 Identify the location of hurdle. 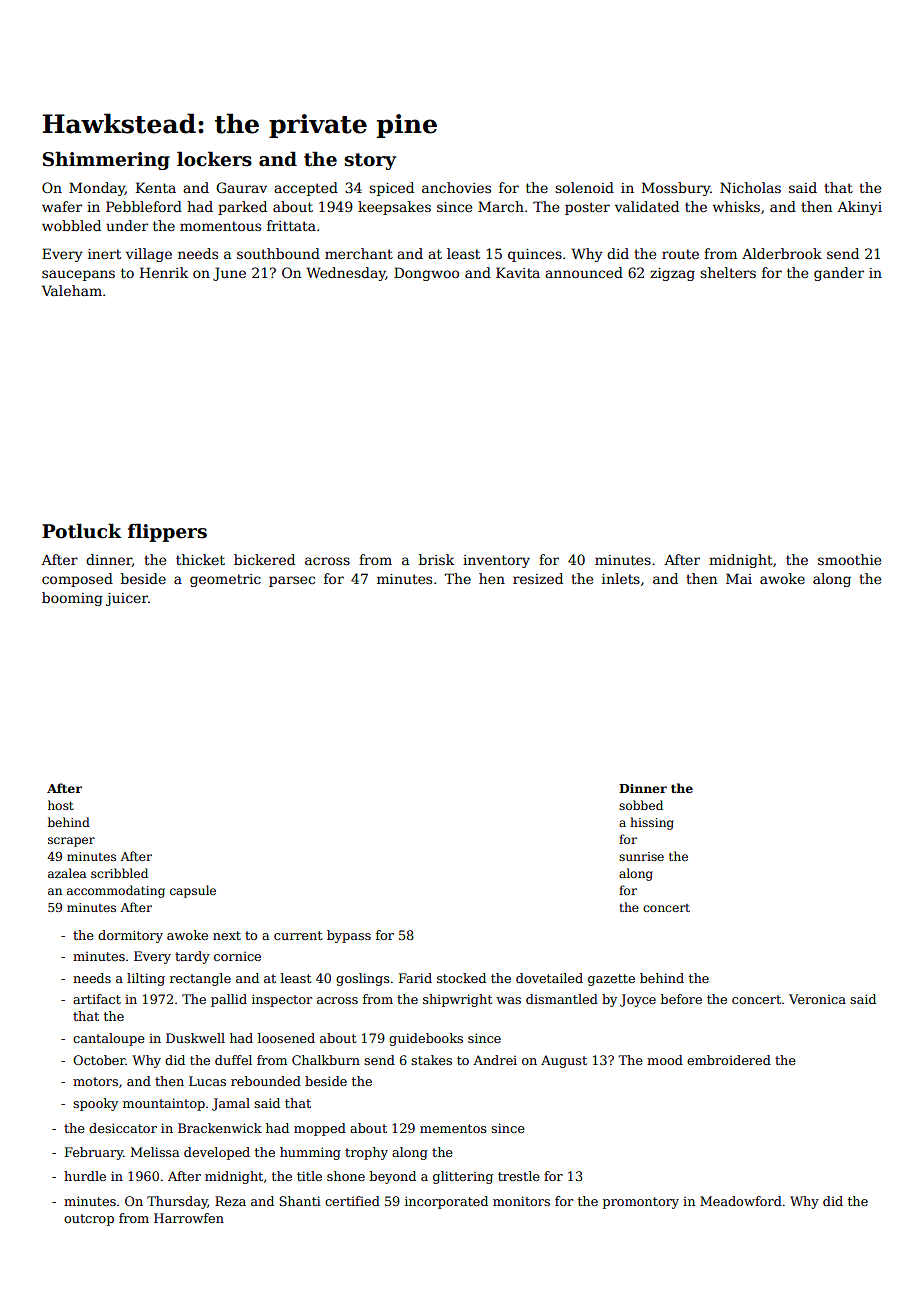
(85, 1176).
